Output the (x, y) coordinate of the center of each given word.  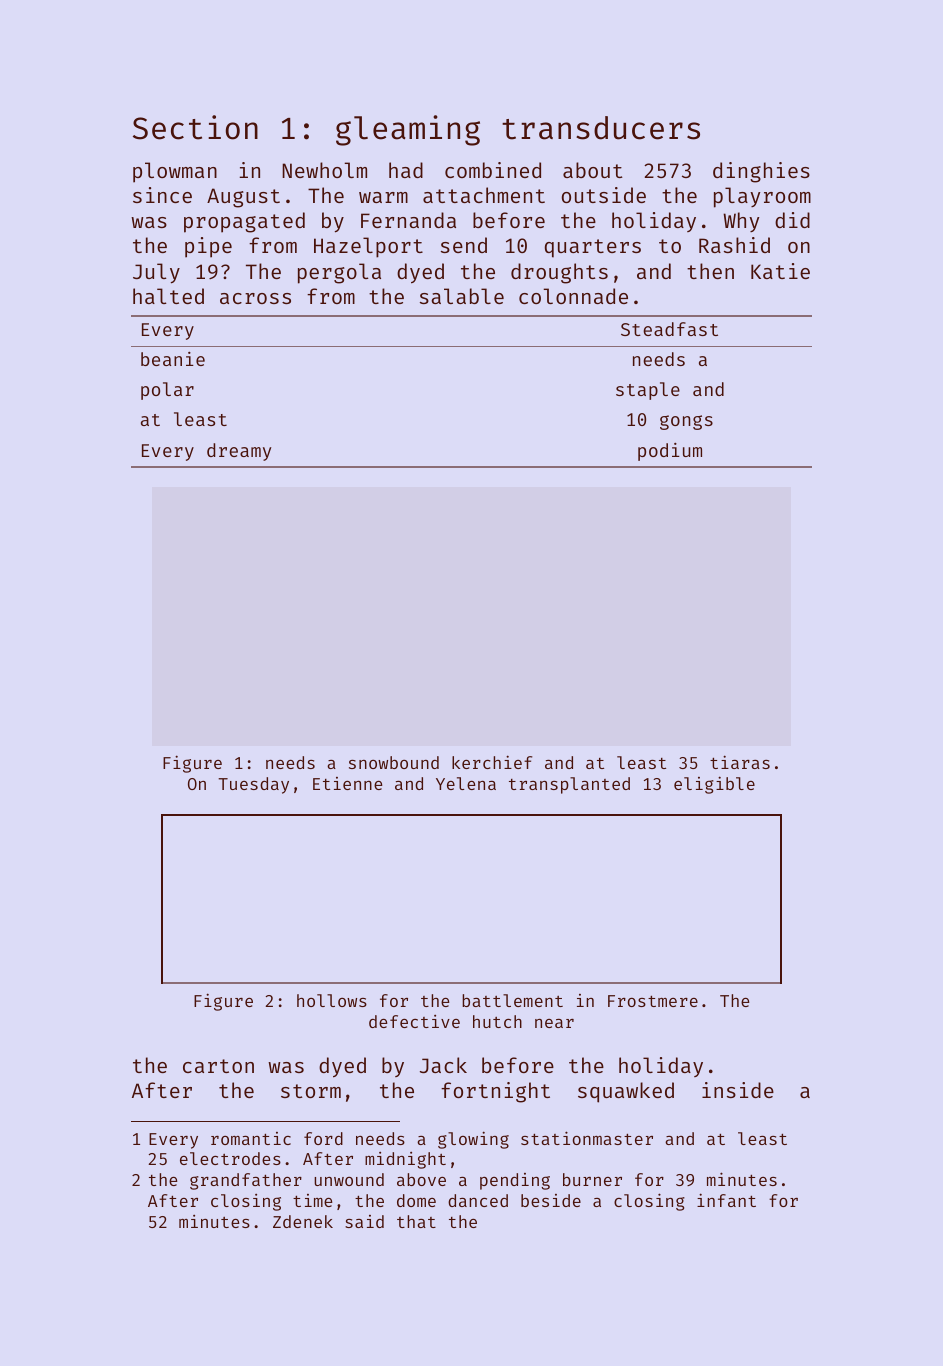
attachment (484, 195)
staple (648, 391)
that (416, 1221)
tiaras (740, 762)
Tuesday (253, 785)
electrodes (230, 1158)
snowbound (394, 762)
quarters (593, 248)
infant (726, 1200)
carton (218, 1066)
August (243, 198)
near (554, 1023)
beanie (173, 359)
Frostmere (653, 1001)
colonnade (573, 296)
